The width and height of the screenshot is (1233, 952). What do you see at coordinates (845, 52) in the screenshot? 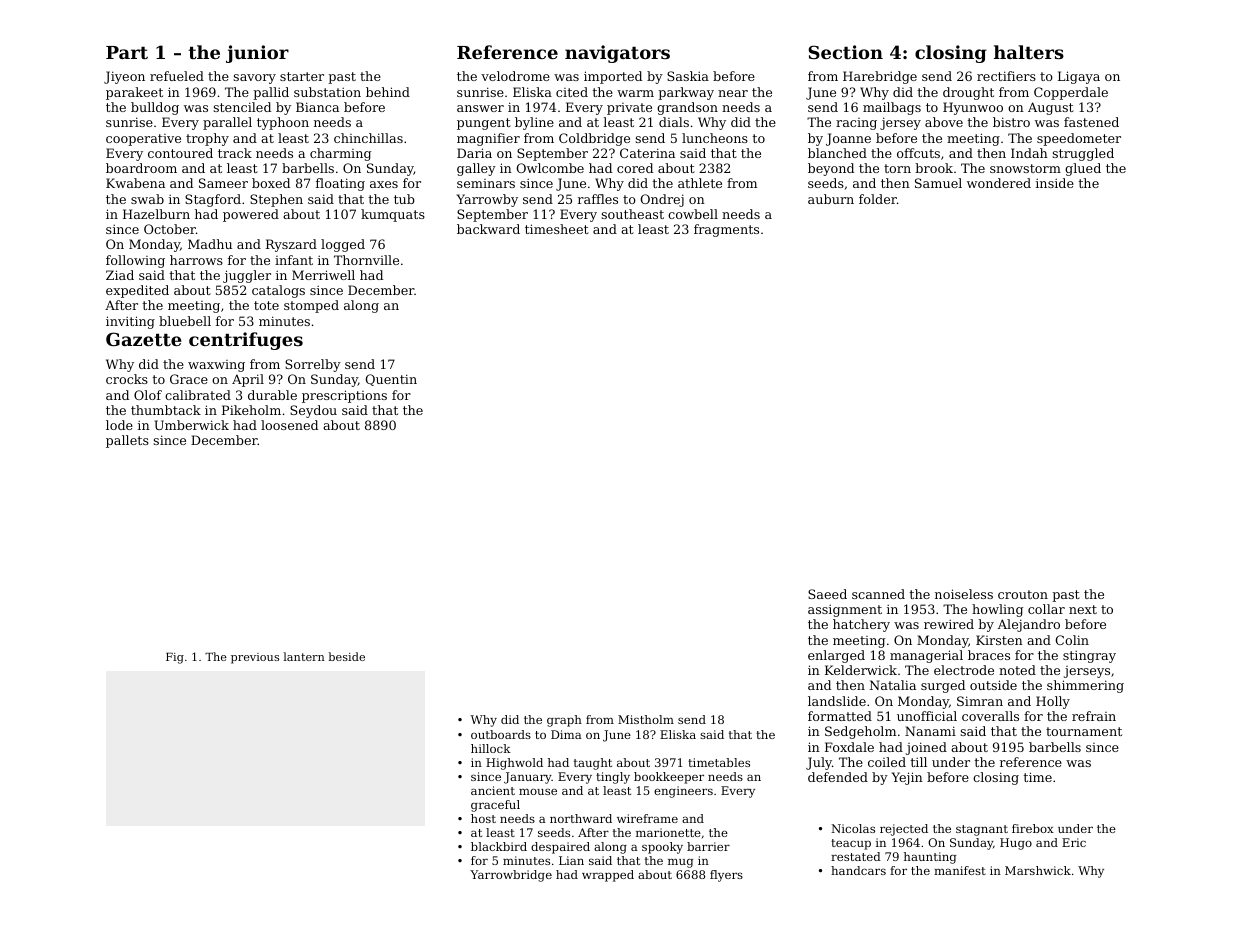
I see `Section` at bounding box center [845, 52].
